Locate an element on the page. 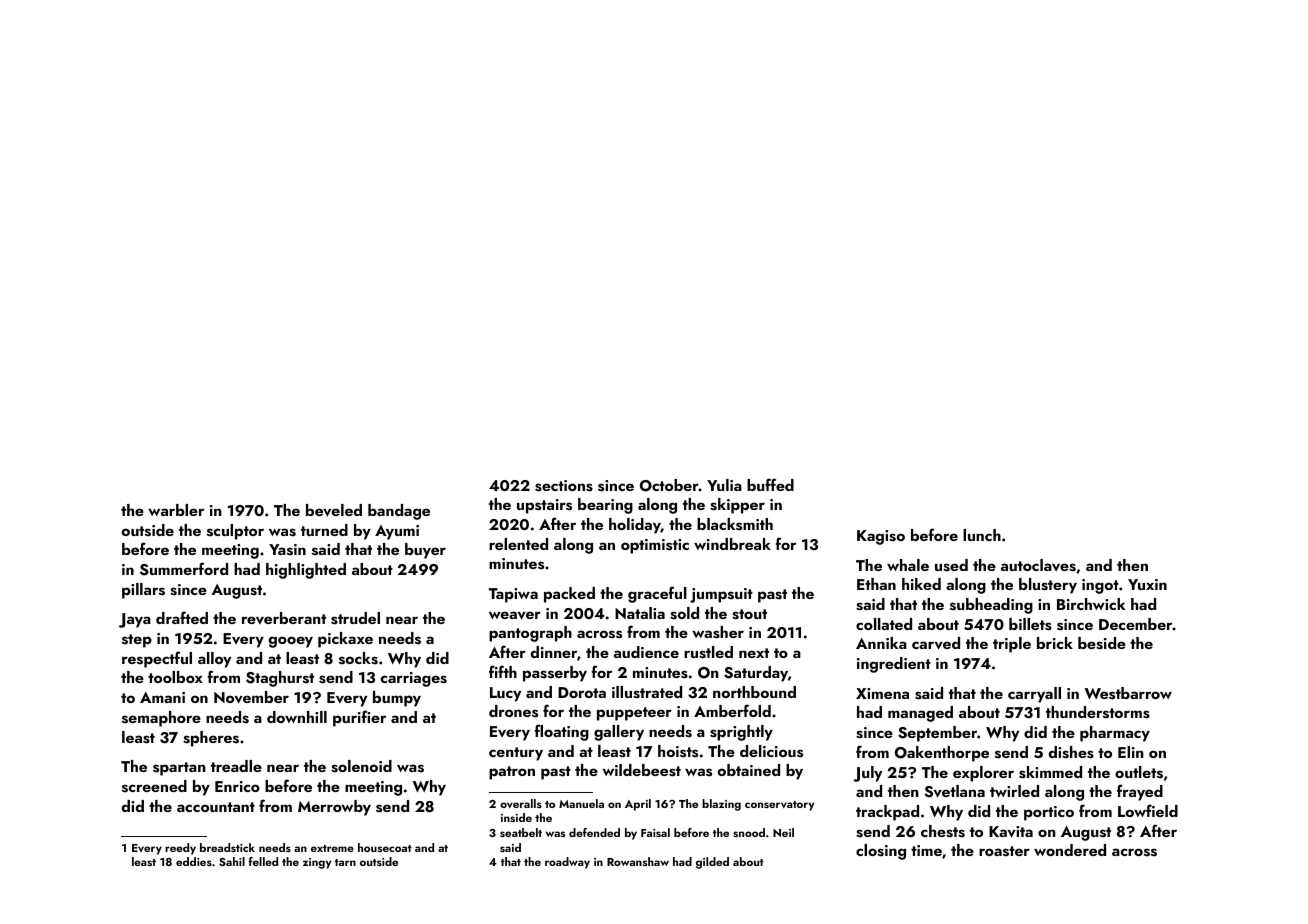  purifier is located at coordinates (359, 718).
